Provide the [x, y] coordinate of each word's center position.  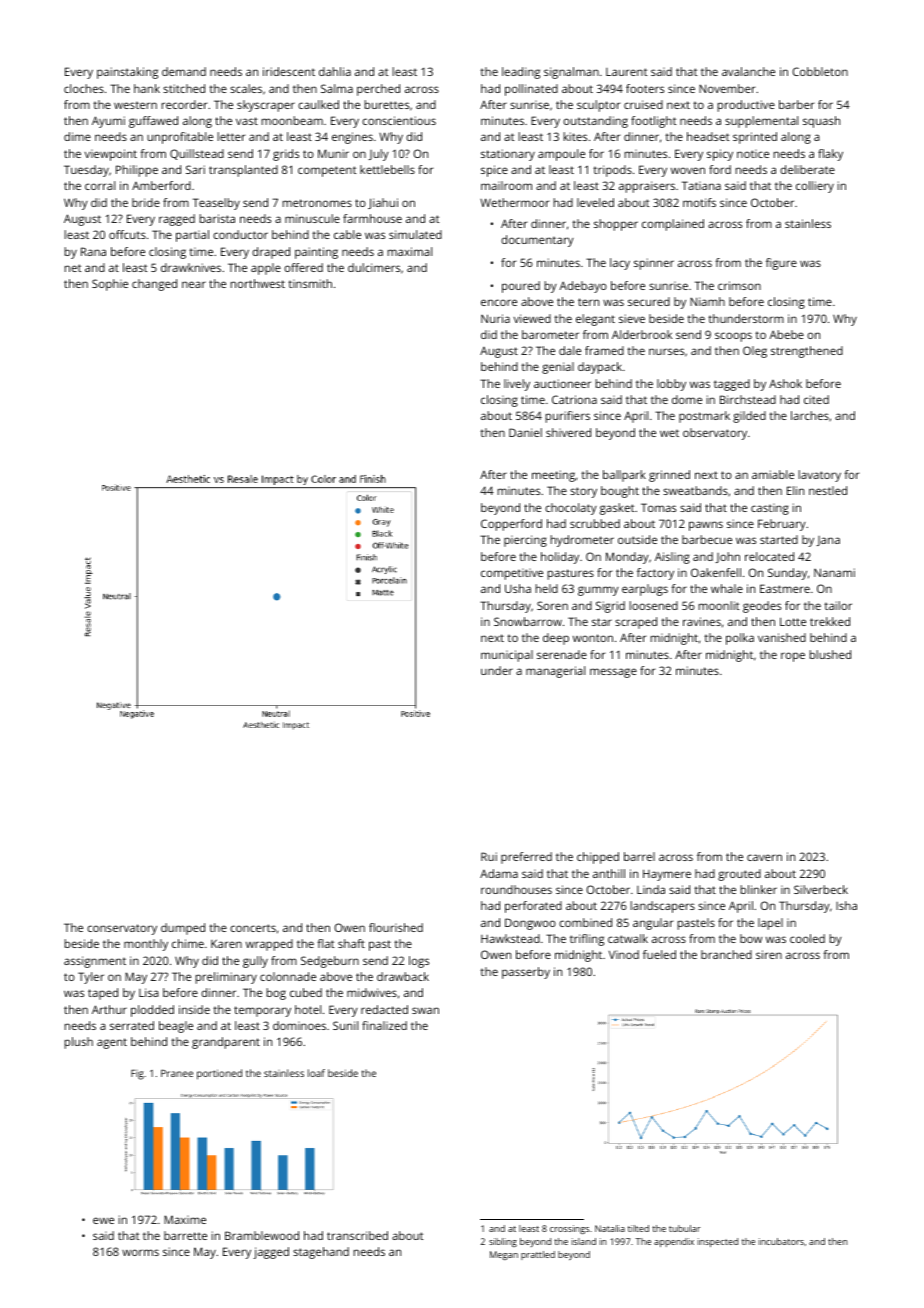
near [194, 284]
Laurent [627, 72]
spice [494, 171]
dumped [183, 929]
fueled [659, 954]
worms [140, 1252]
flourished [396, 927]
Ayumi [108, 122]
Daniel [525, 432]
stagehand [321, 1253]
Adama [499, 873]
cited [816, 399]
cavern [764, 857]
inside [194, 1009]
